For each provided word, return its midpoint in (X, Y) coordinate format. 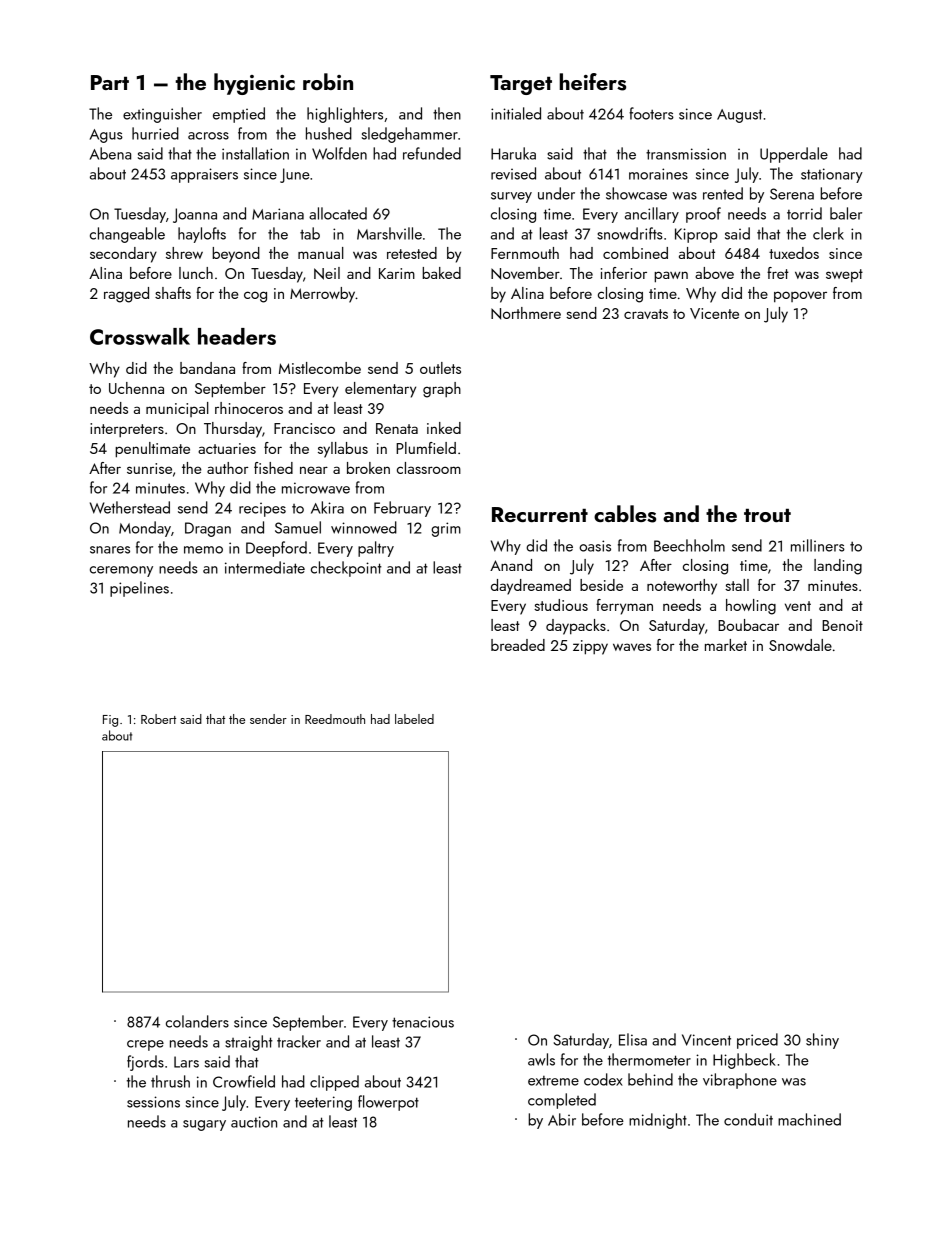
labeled (414, 719)
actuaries (227, 448)
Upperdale (794, 155)
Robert (158, 719)
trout (767, 515)
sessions (153, 1102)
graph (442, 390)
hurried (155, 133)
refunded (432, 153)
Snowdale (800, 645)
